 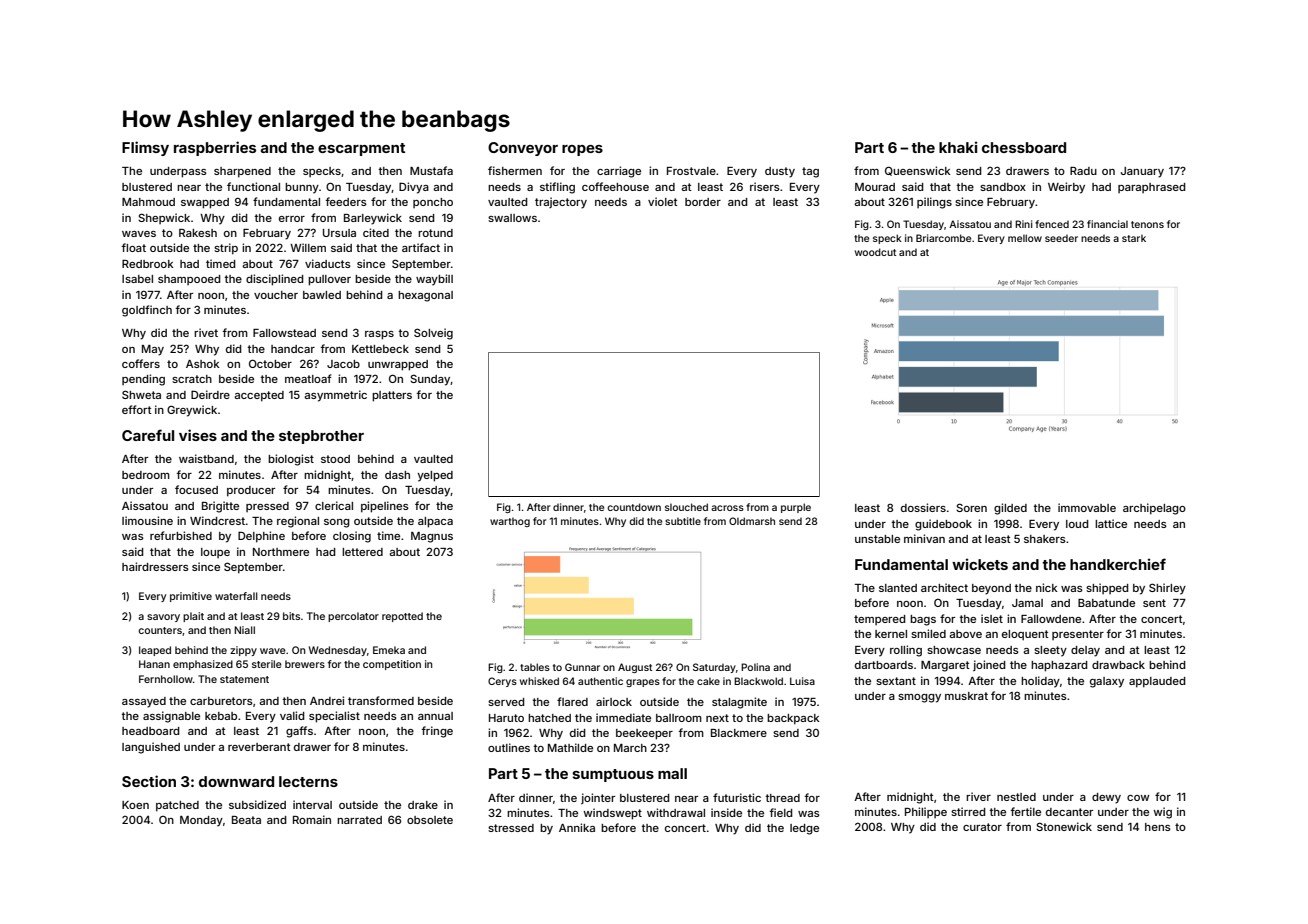 What do you see at coordinates (523, 149) in the page?
I see `Conveyor` at bounding box center [523, 149].
